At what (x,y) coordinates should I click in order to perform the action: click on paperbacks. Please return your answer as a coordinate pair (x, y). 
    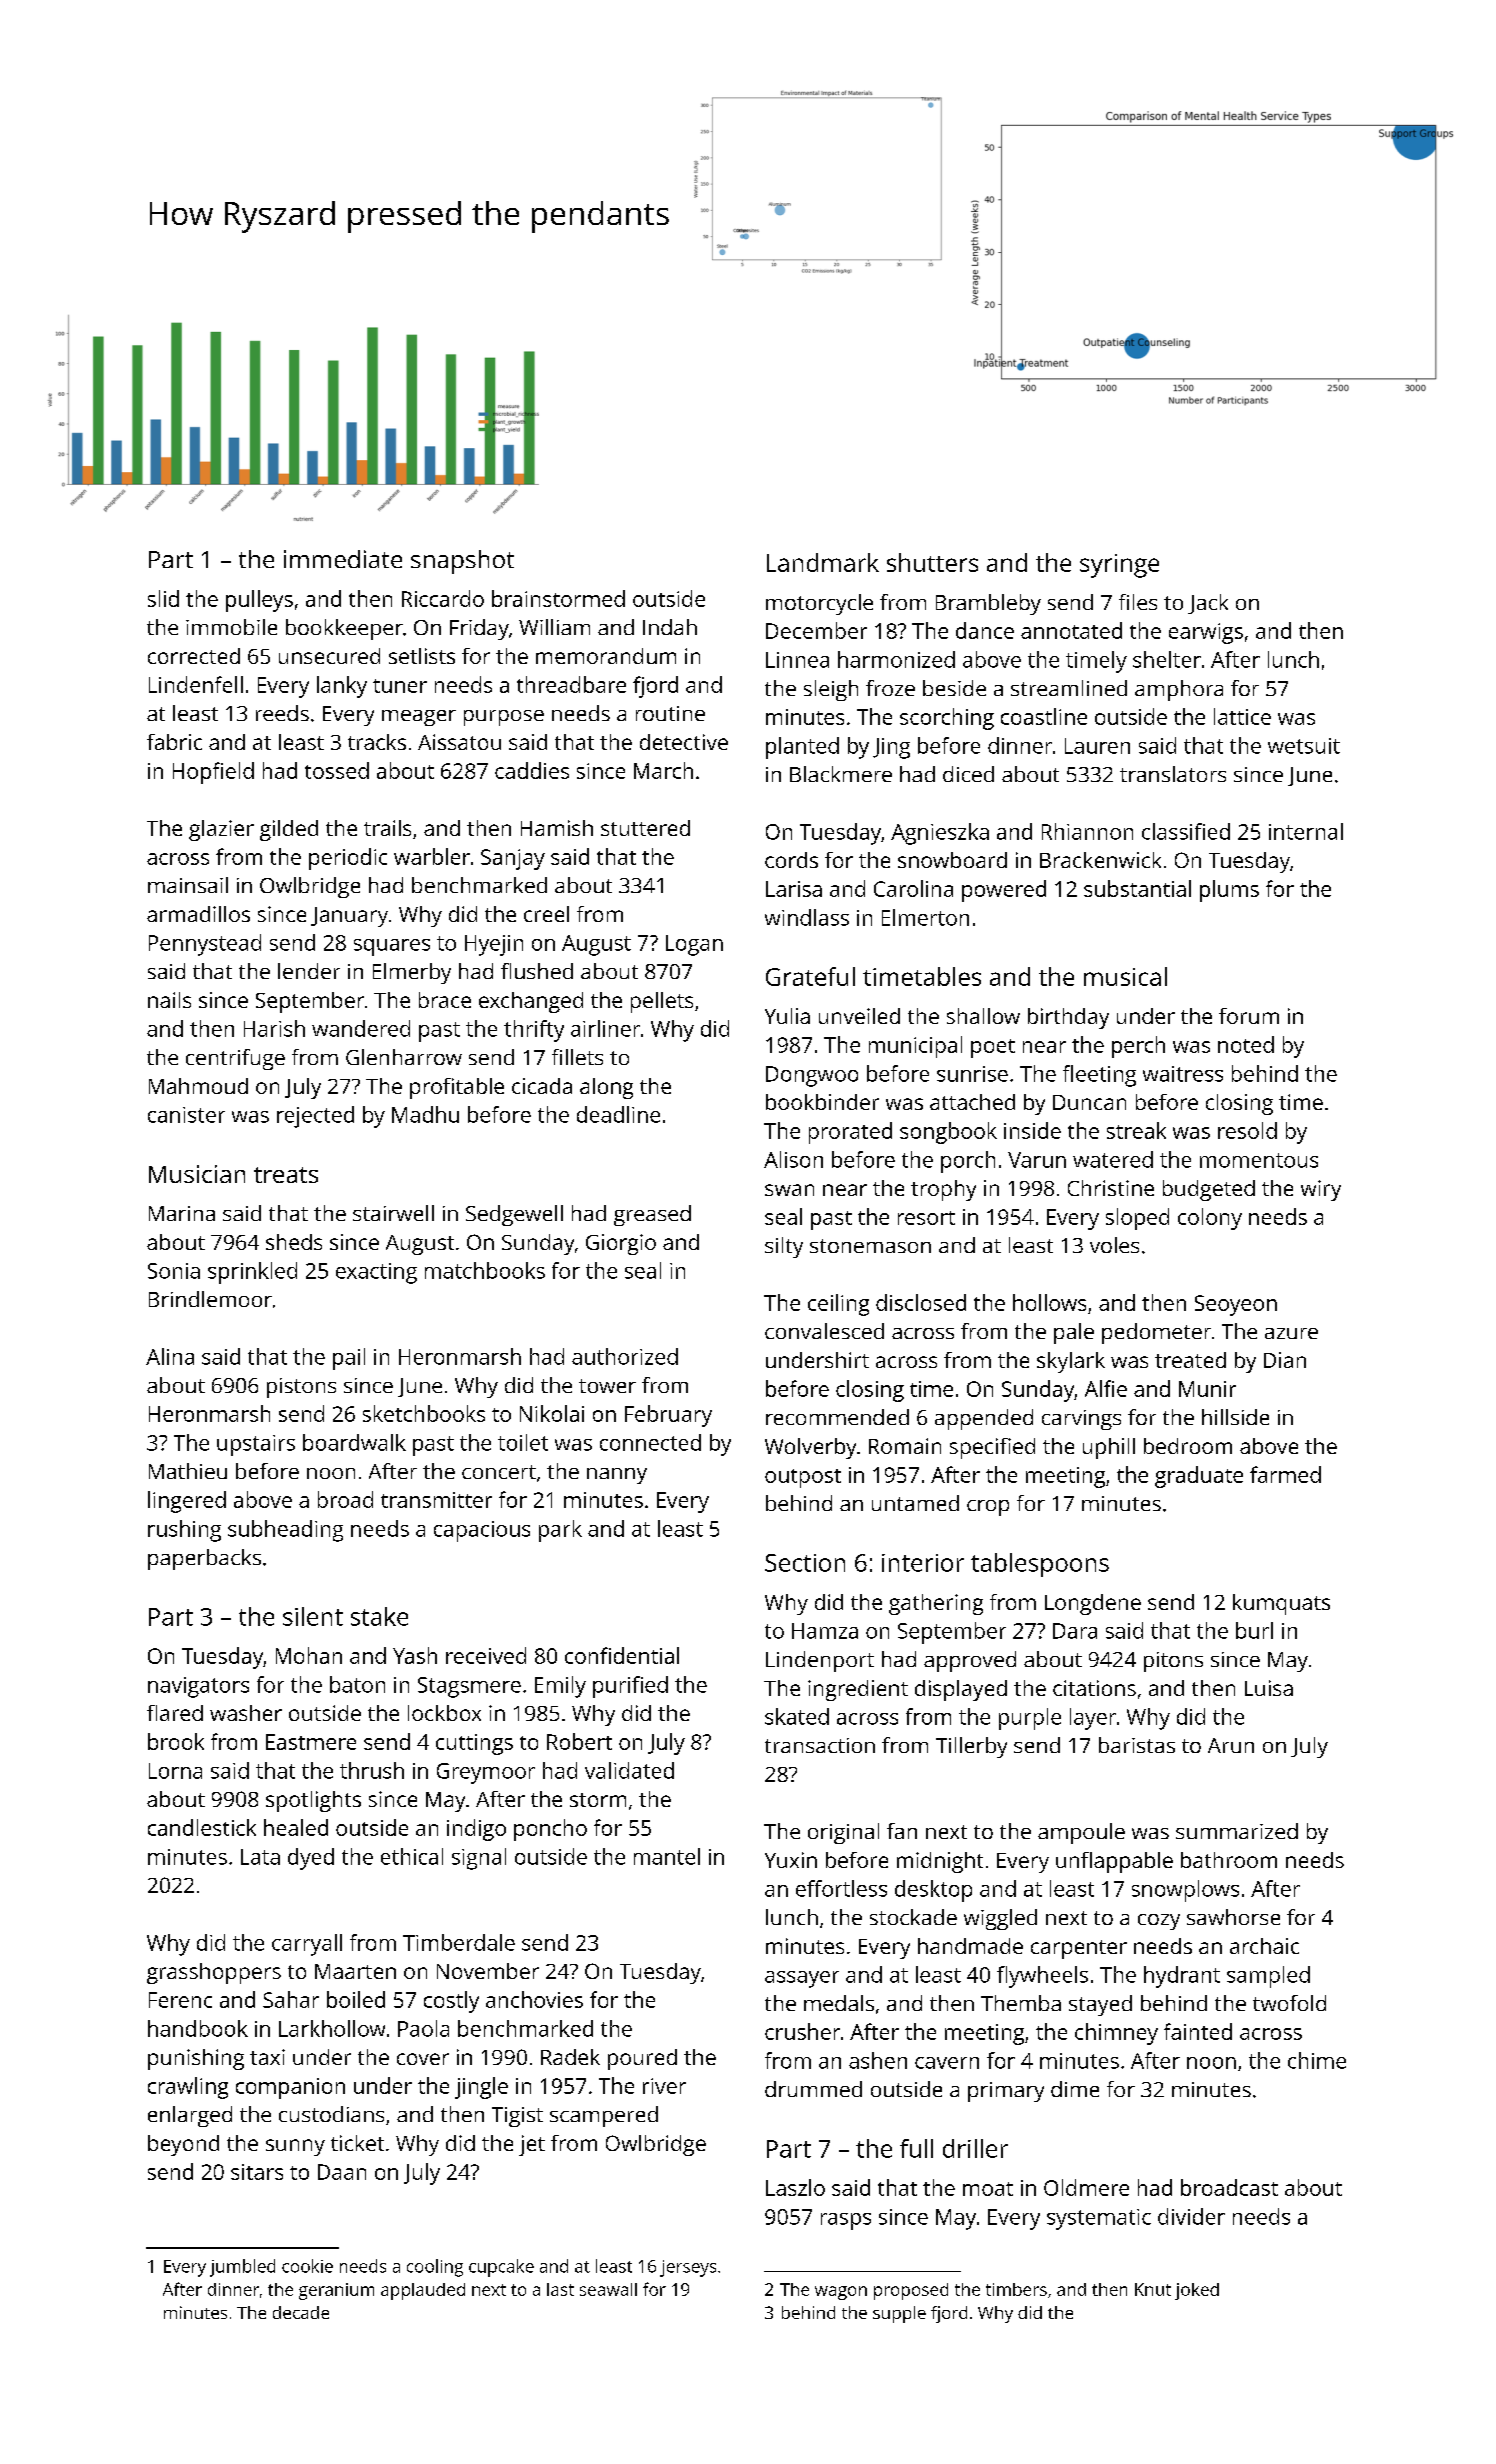
    Looking at the image, I should click on (204, 1559).
